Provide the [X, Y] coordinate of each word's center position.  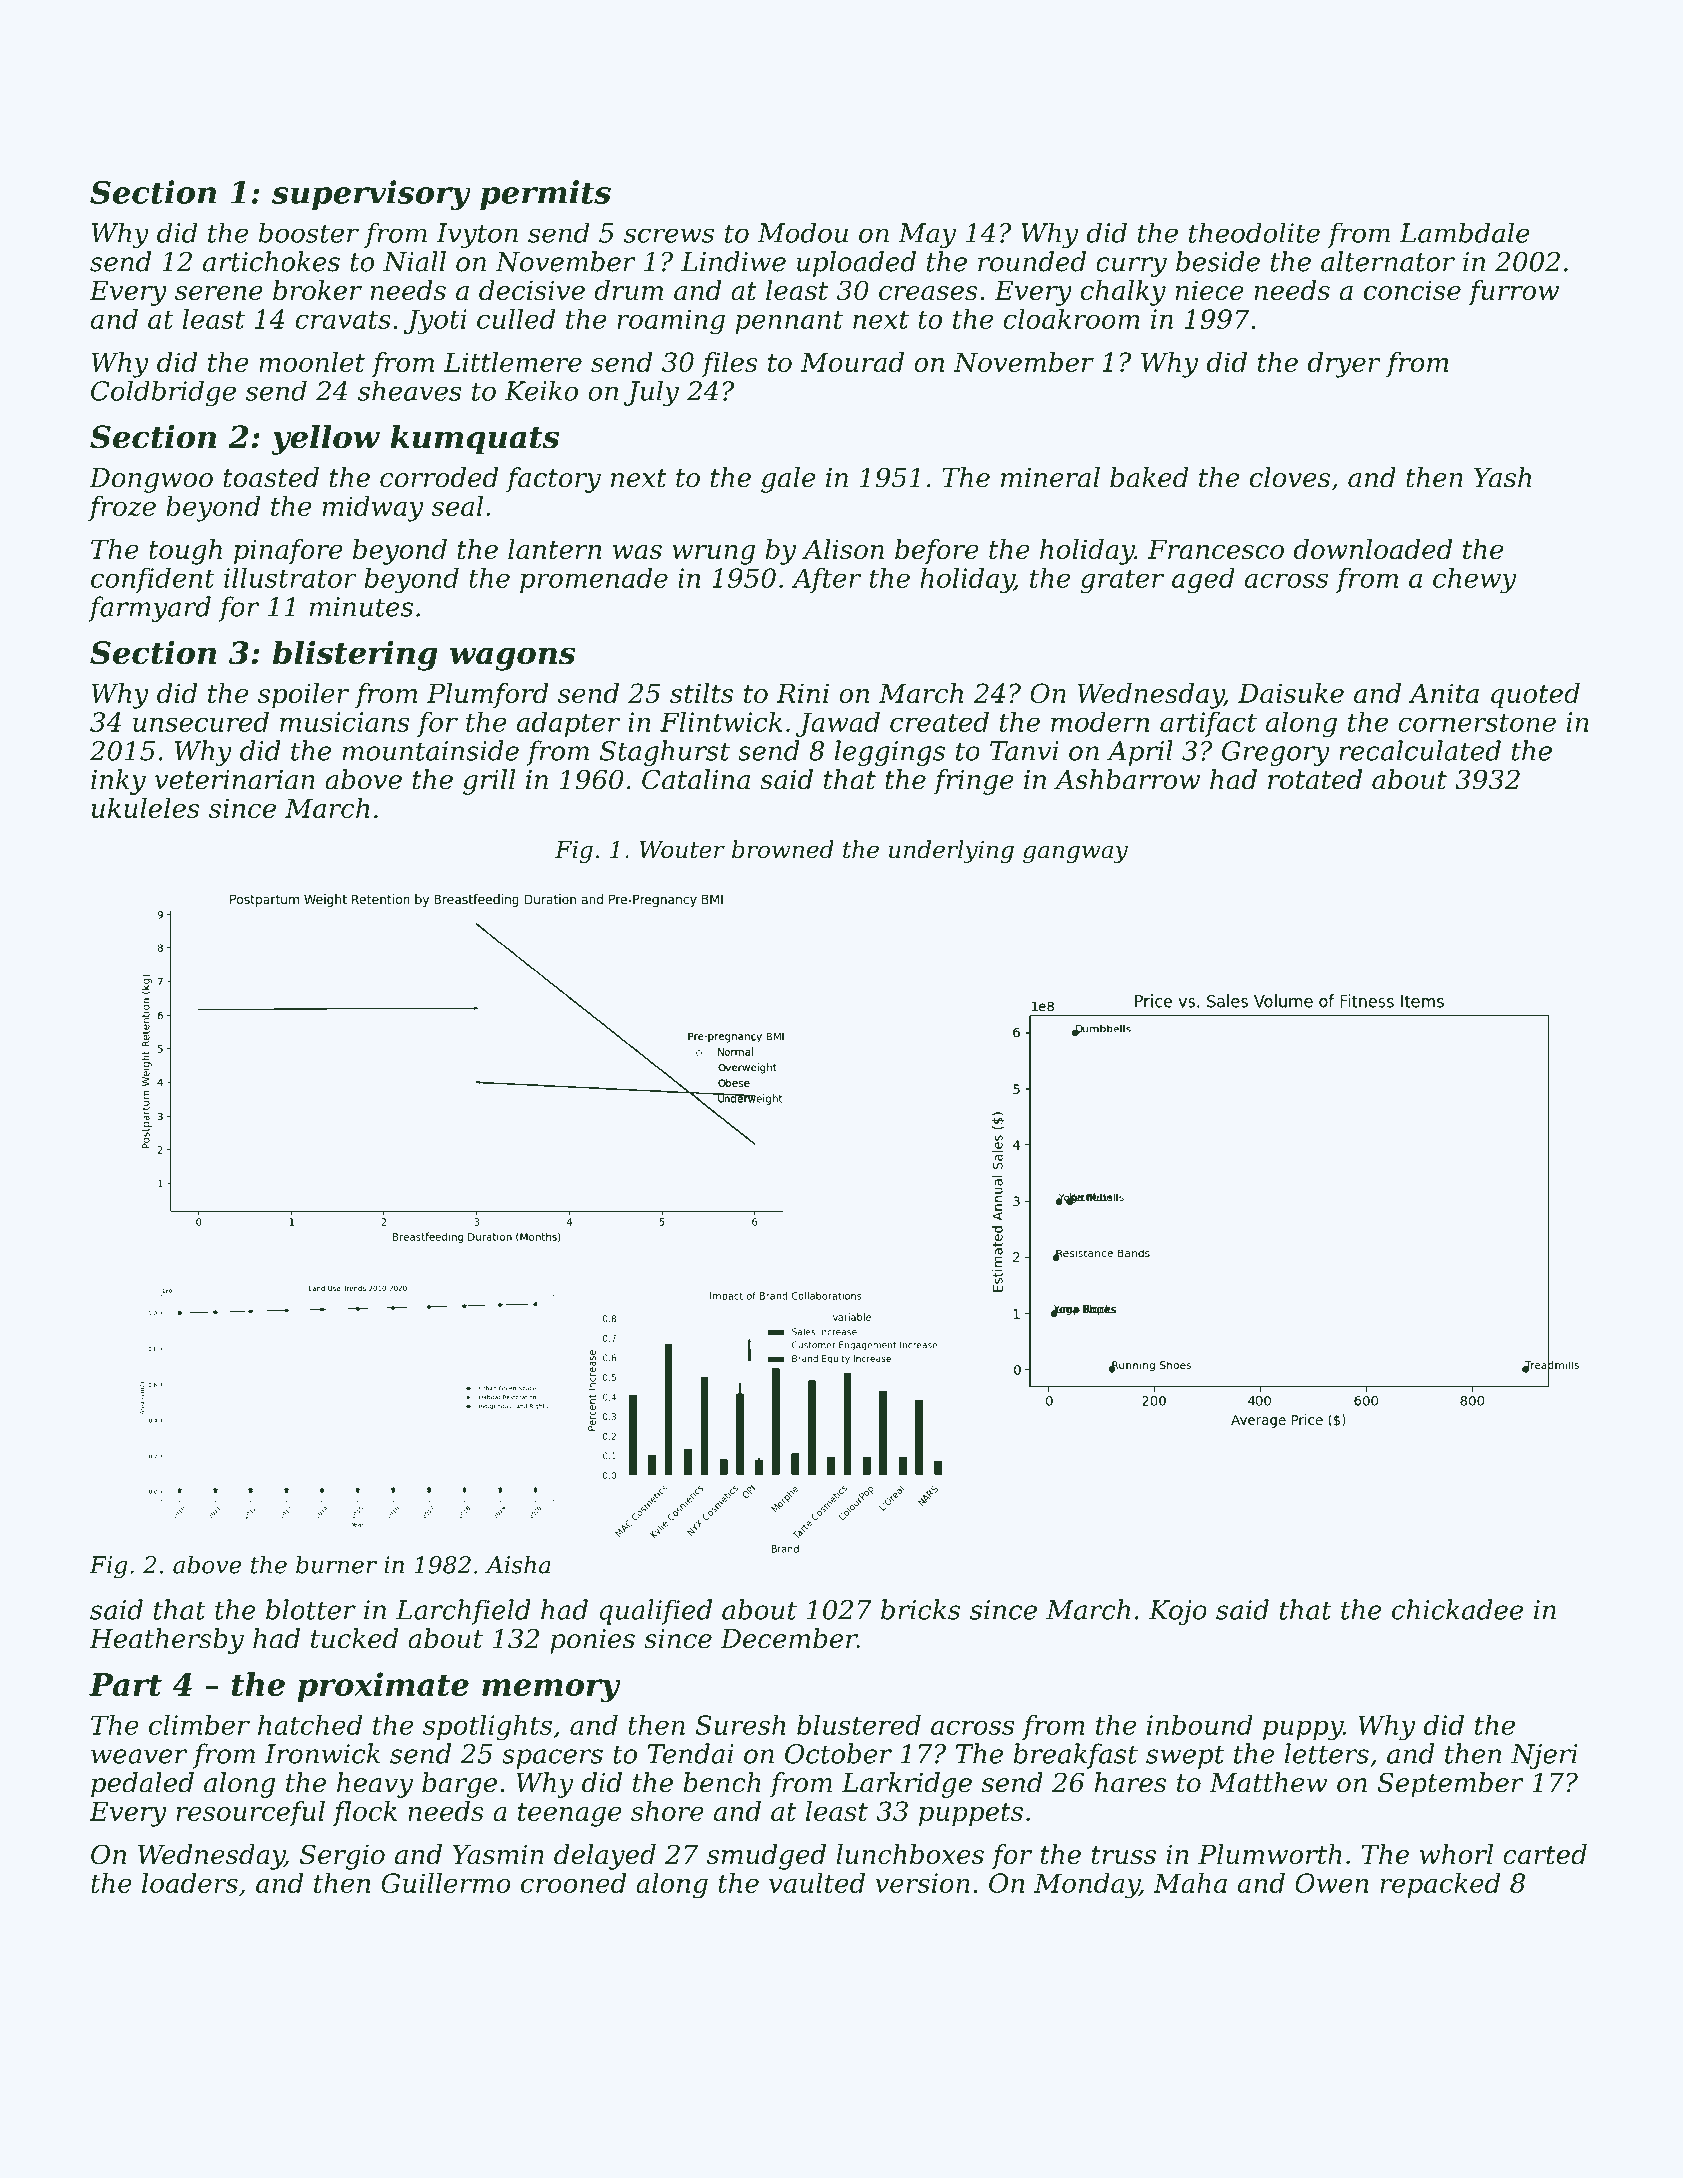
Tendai [691, 1753]
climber [199, 1724]
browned [783, 849]
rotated [1315, 779]
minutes [361, 607]
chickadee [1457, 1609]
